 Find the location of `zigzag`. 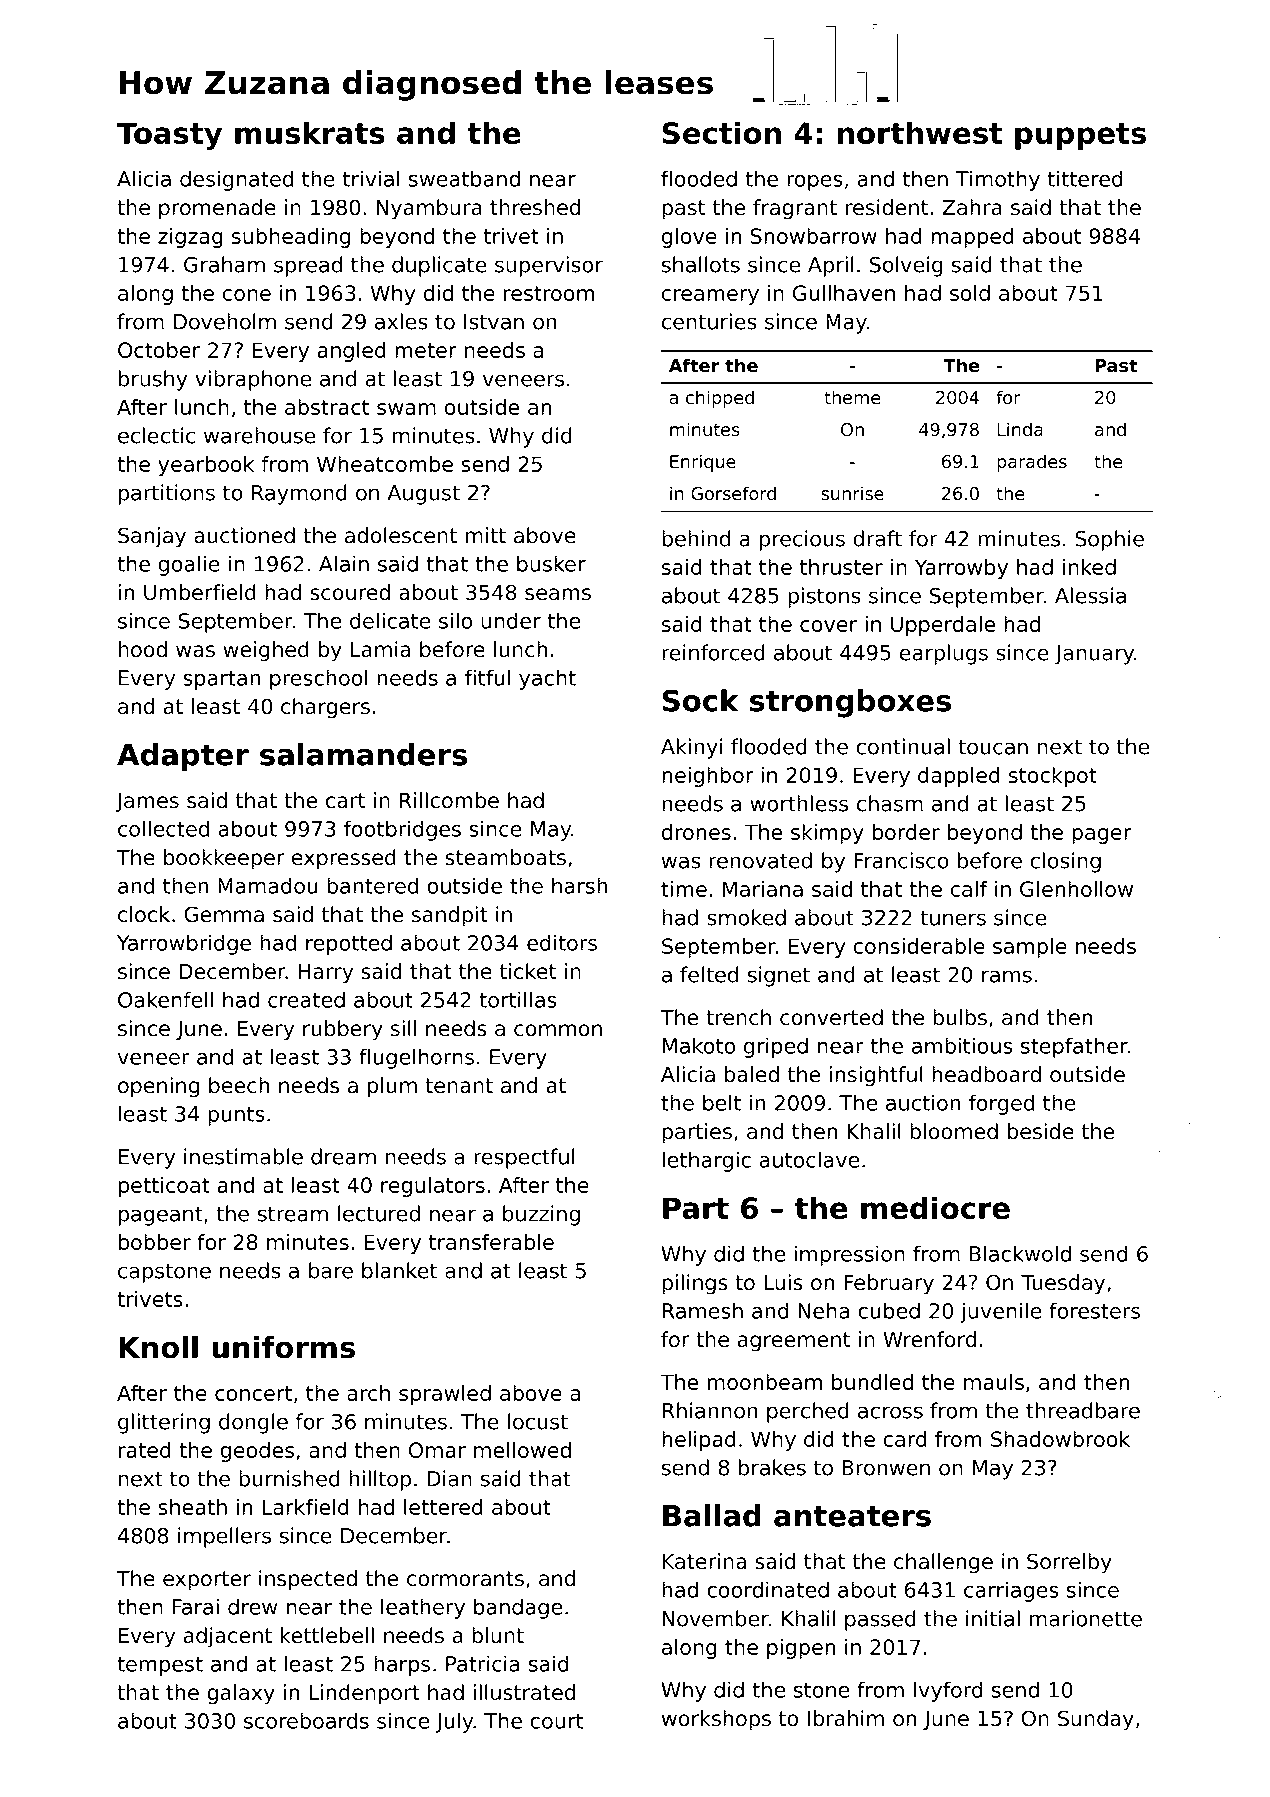

zigzag is located at coordinates (190, 238).
